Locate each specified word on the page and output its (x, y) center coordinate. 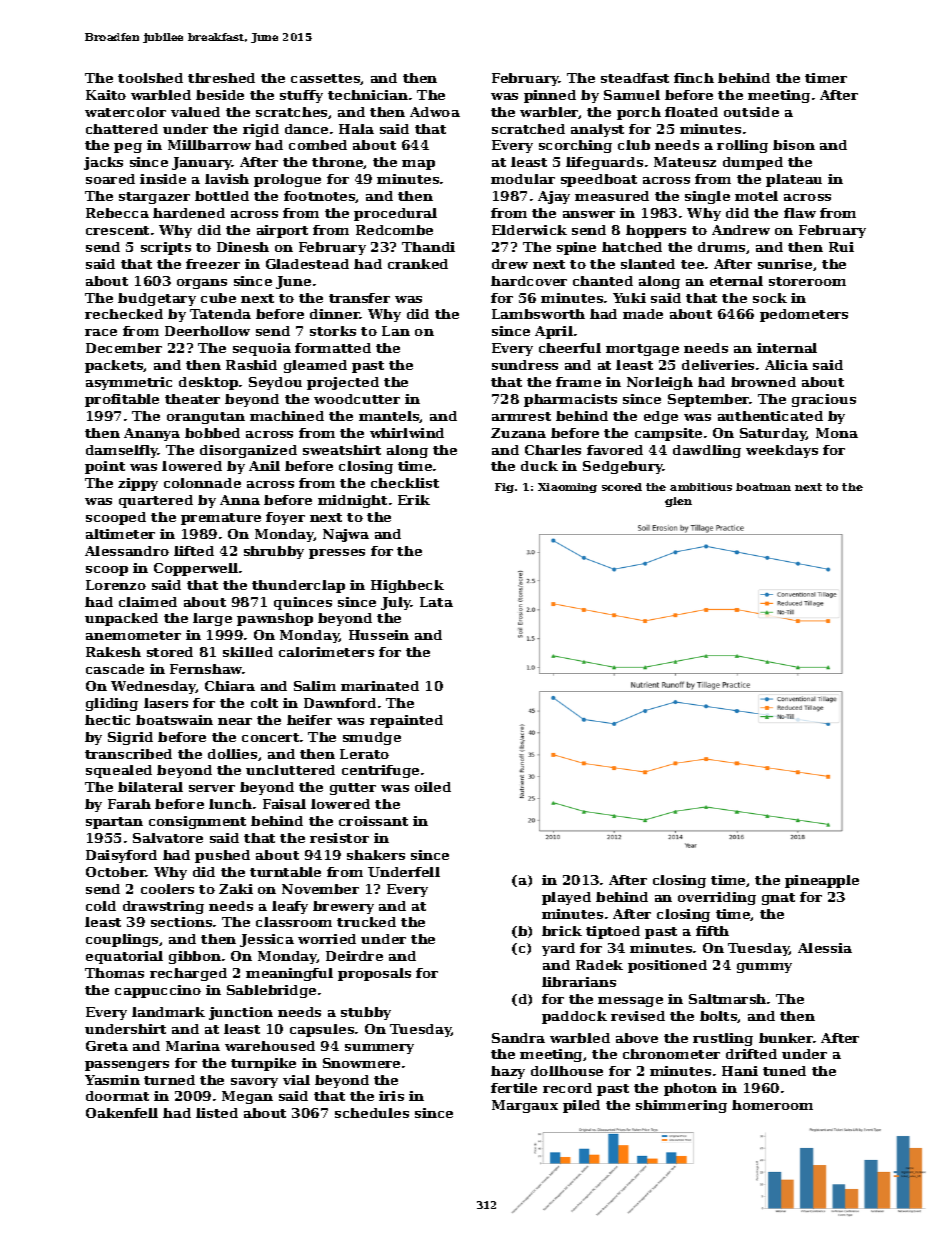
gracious (824, 400)
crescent (117, 230)
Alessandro (127, 551)
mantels (389, 417)
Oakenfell (122, 1113)
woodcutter (357, 399)
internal (787, 348)
